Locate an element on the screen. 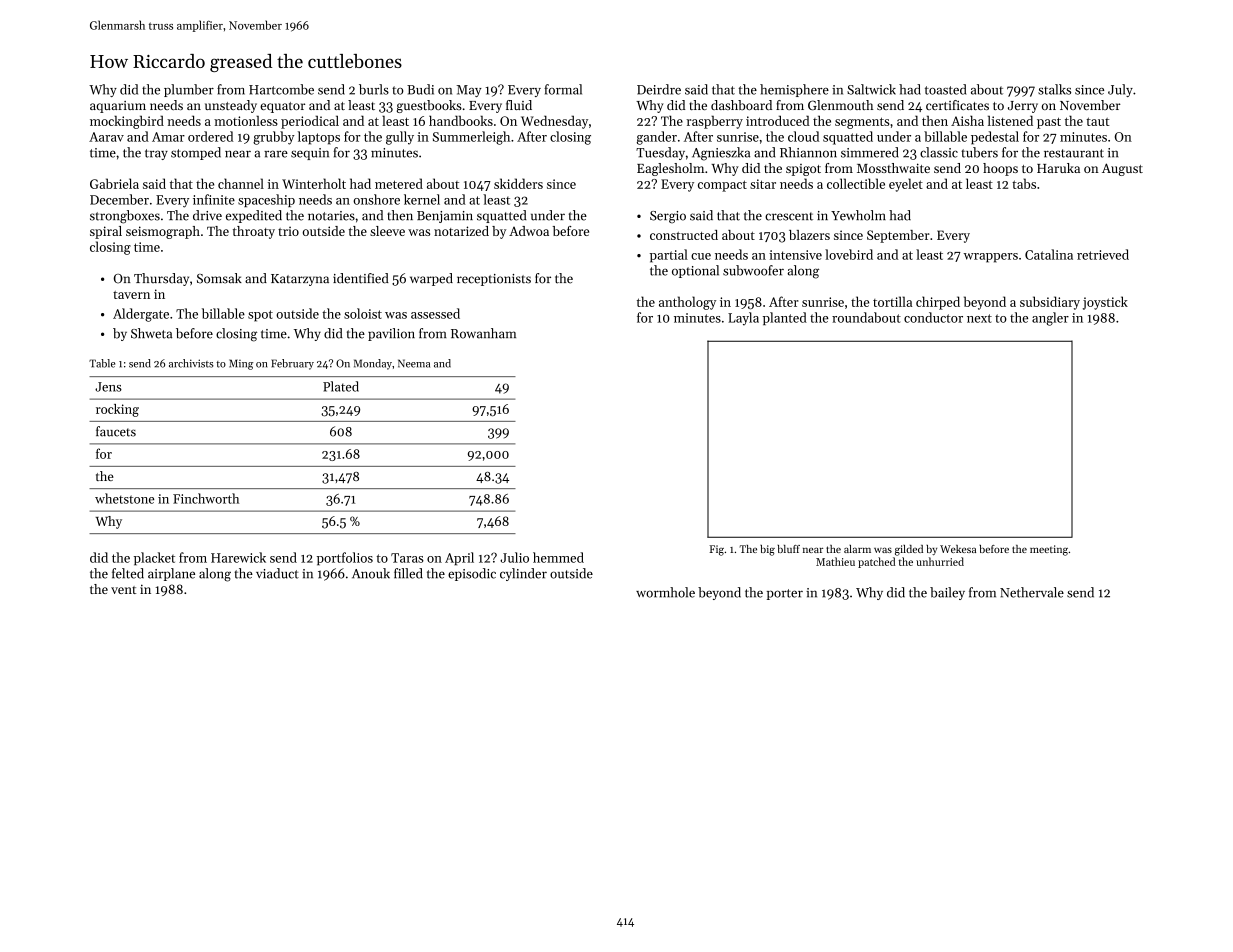 The height and width of the screenshot is (952, 1233). dashboard is located at coordinates (741, 105).
